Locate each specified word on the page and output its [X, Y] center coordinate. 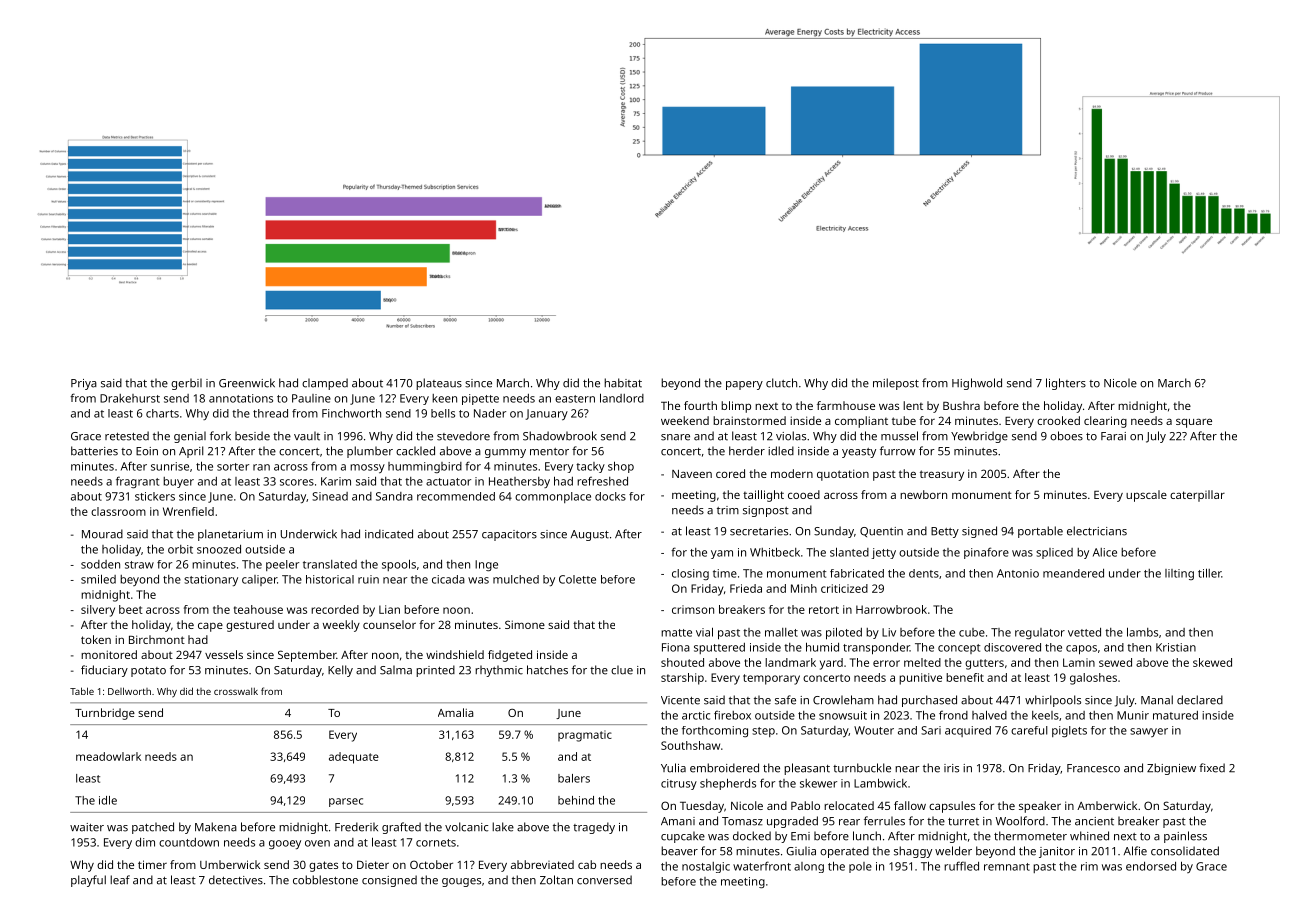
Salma [396, 670]
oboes [1066, 436]
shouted [682, 662]
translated [330, 564]
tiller [1210, 573]
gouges [461, 882]
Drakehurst [130, 398]
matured [1175, 715]
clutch [781, 383]
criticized [844, 588]
